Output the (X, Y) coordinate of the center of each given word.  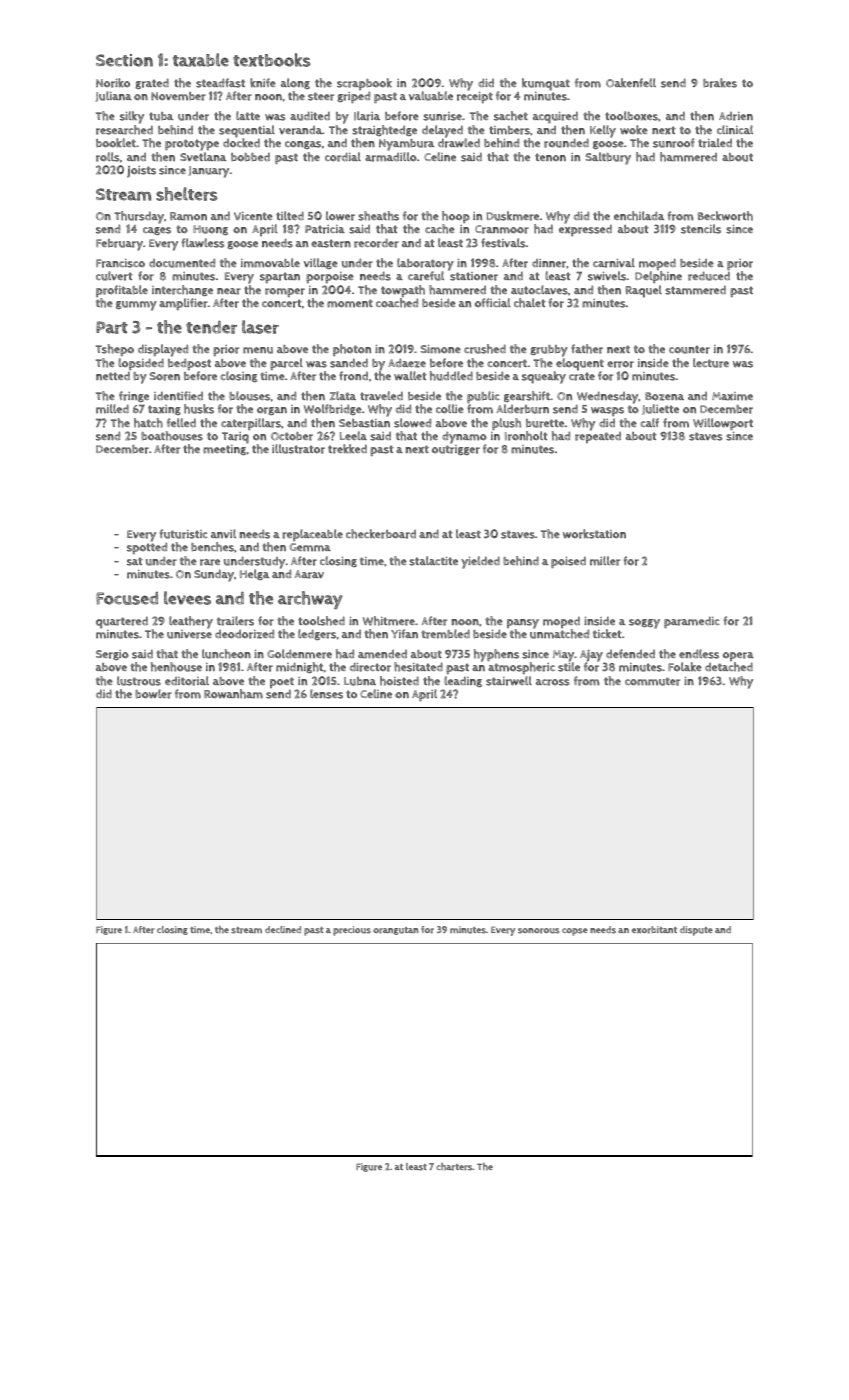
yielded (480, 562)
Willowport (723, 424)
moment (350, 303)
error (620, 364)
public (483, 397)
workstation (594, 534)
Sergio (112, 655)
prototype (192, 145)
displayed (163, 350)
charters (454, 1167)
